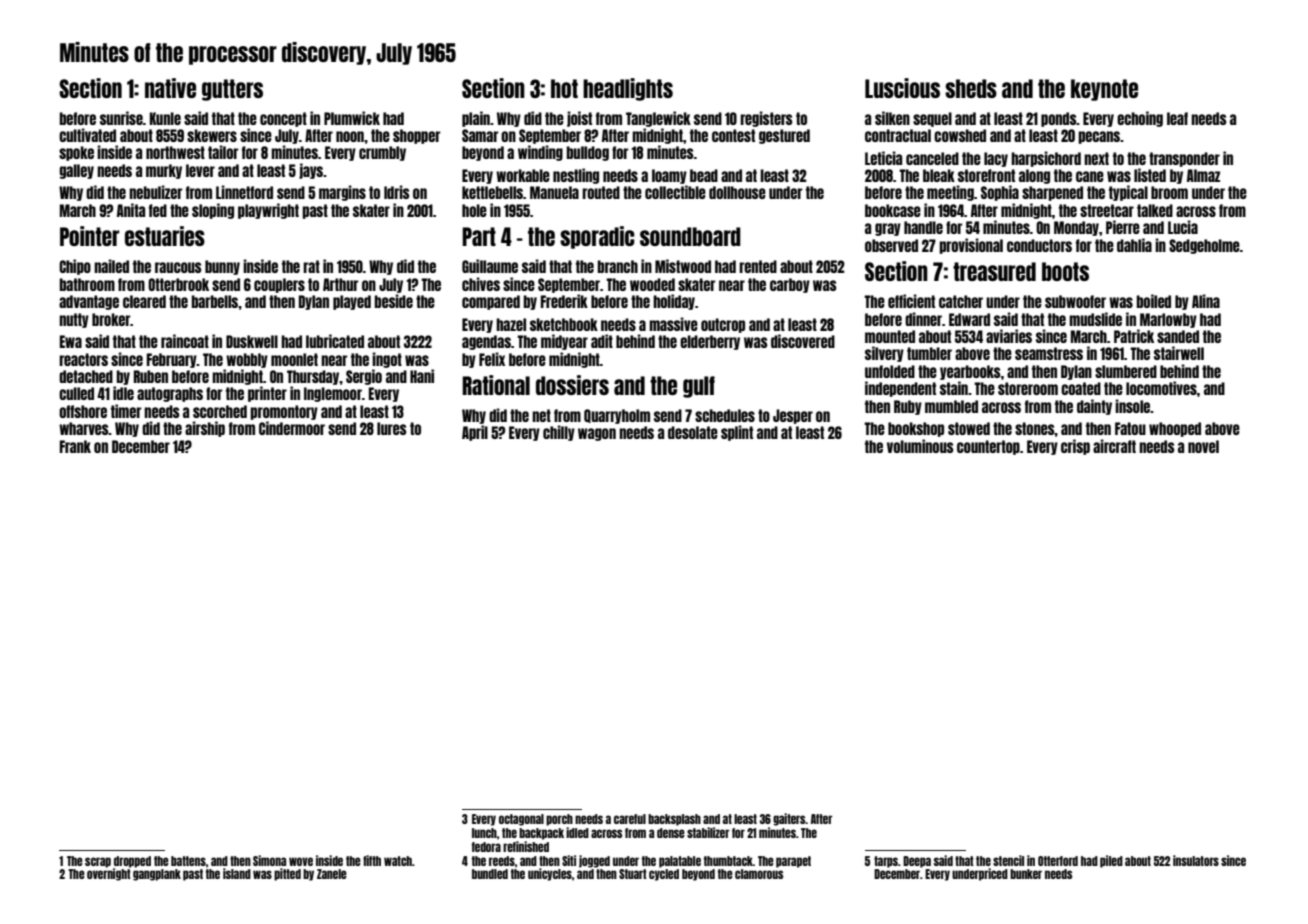 This image has height=924, width=1308. Describe the element at coordinates (84, 428) in the image. I see `wharves` at that location.
